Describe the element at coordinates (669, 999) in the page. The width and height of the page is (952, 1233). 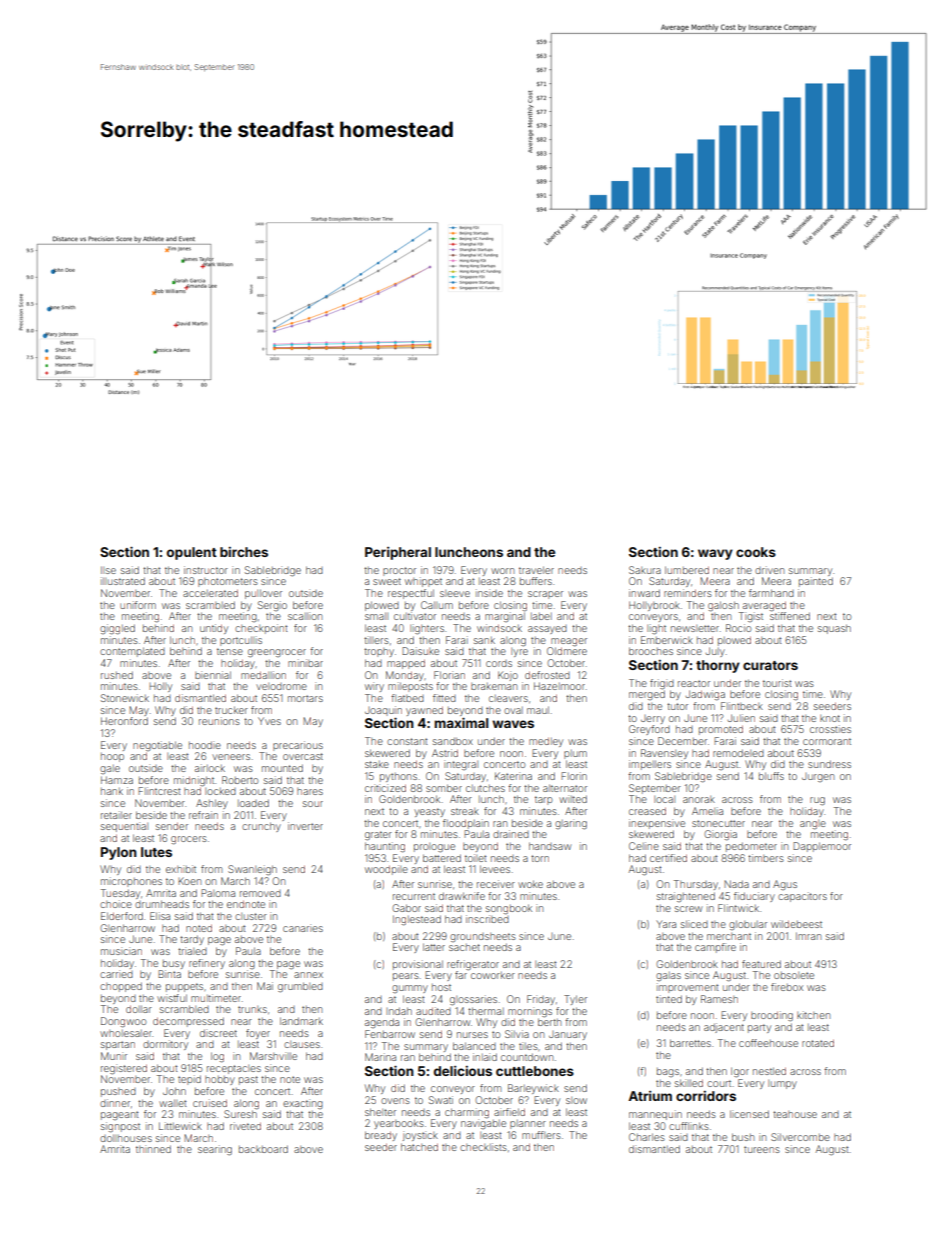
I see `tinted` at that location.
